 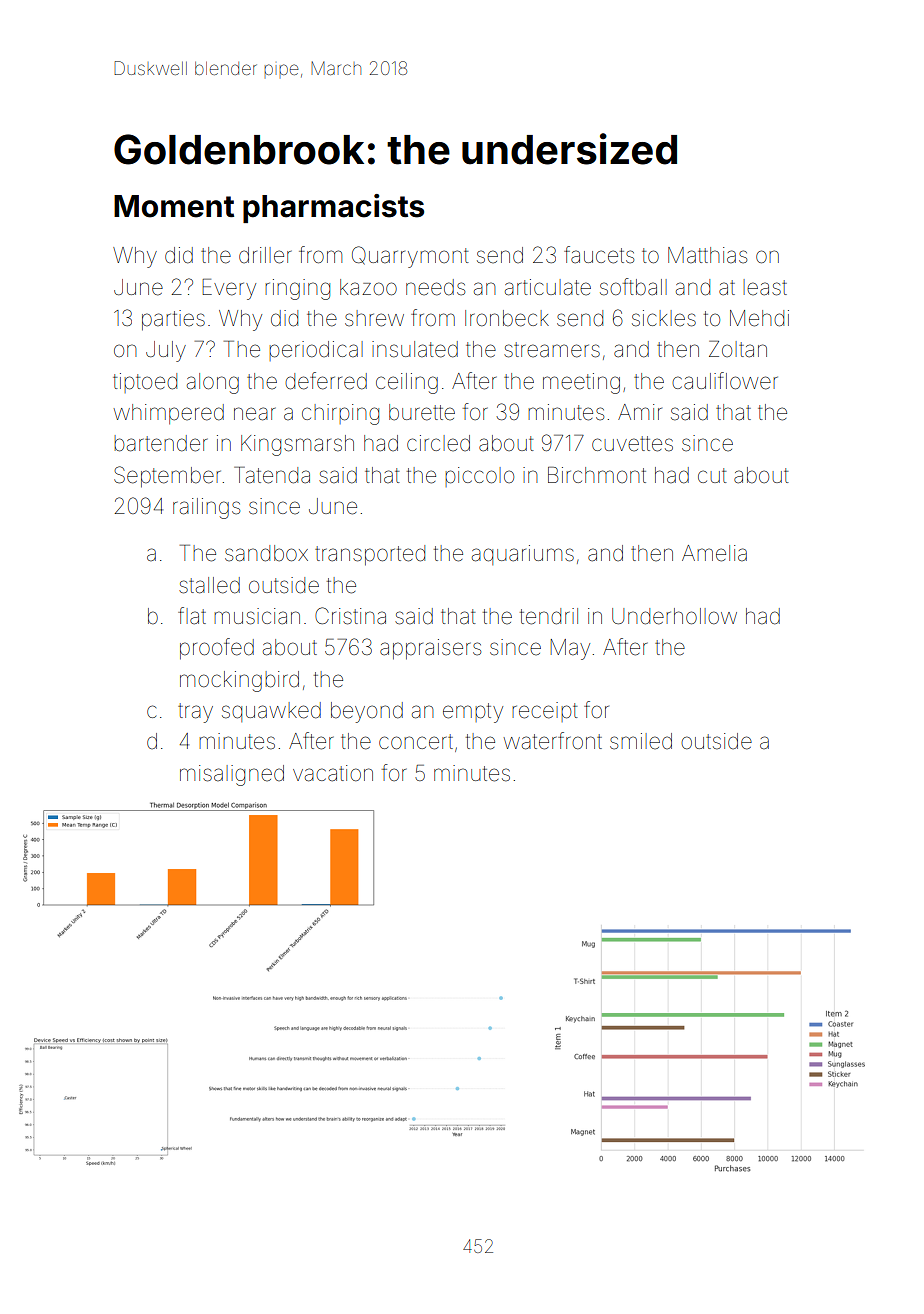 What do you see at coordinates (174, 206) in the page?
I see `Moment` at bounding box center [174, 206].
